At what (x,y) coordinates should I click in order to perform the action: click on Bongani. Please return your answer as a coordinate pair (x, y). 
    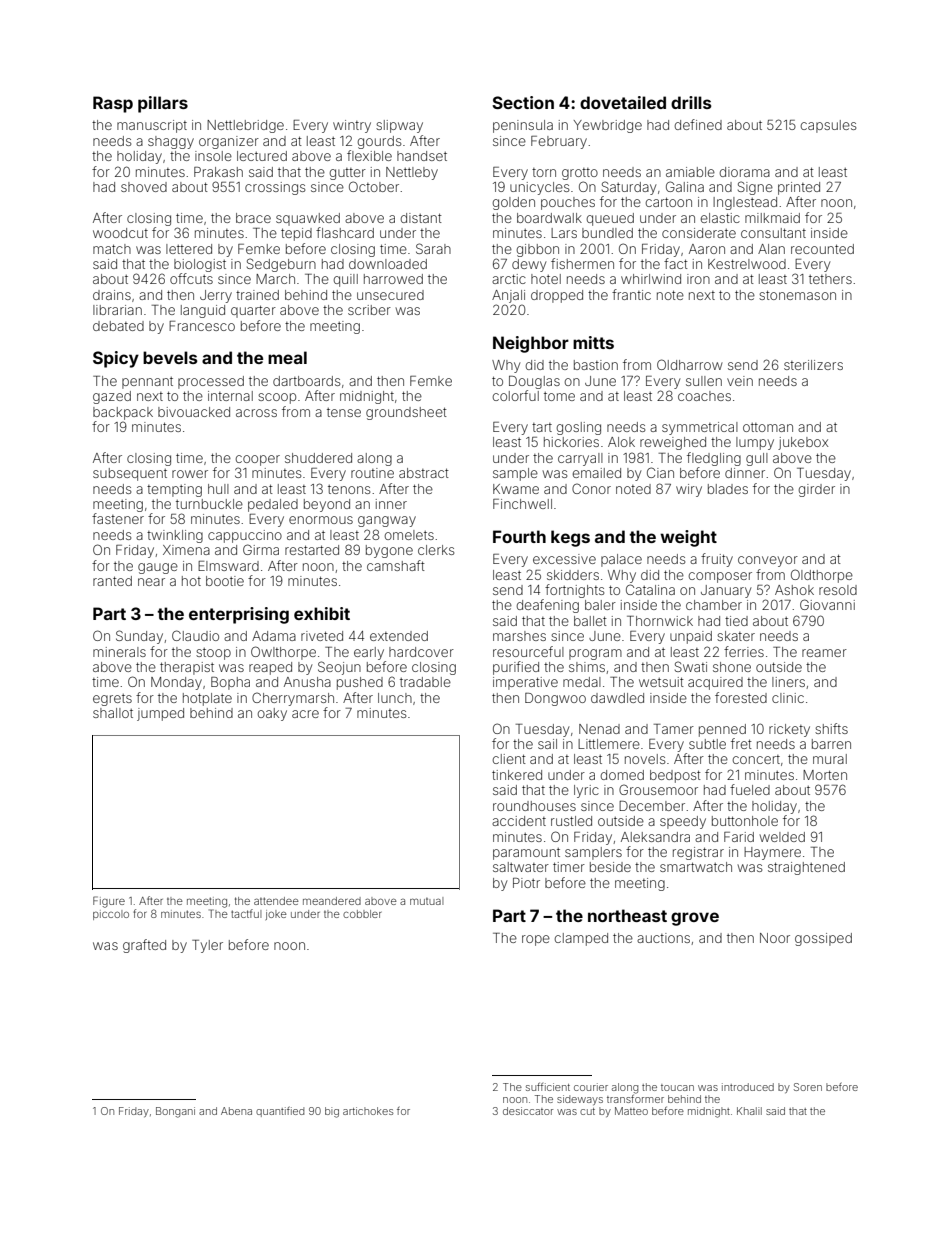
    Looking at the image, I should click on (175, 1112).
